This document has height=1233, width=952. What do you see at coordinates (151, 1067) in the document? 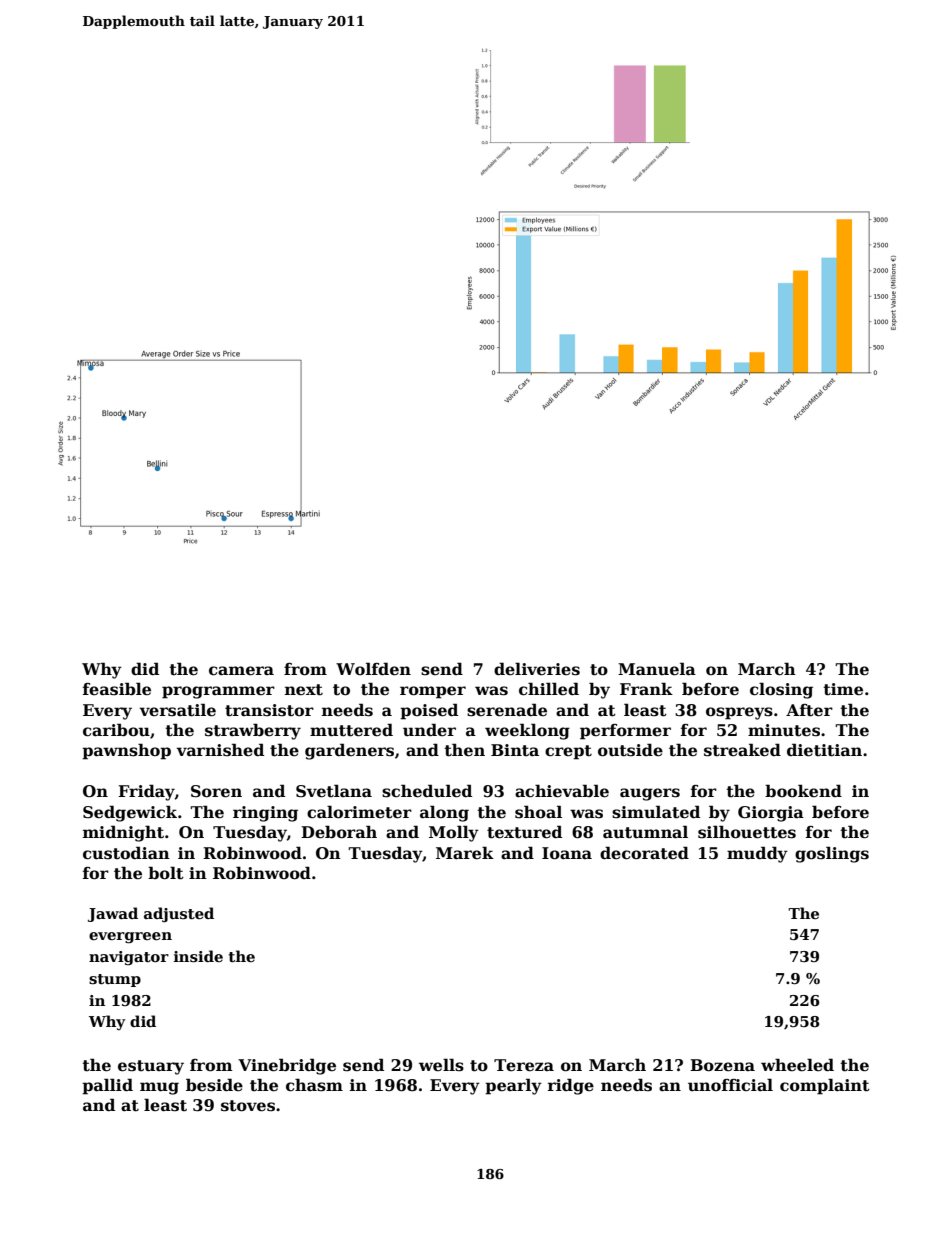
I see `estuary` at bounding box center [151, 1067].
